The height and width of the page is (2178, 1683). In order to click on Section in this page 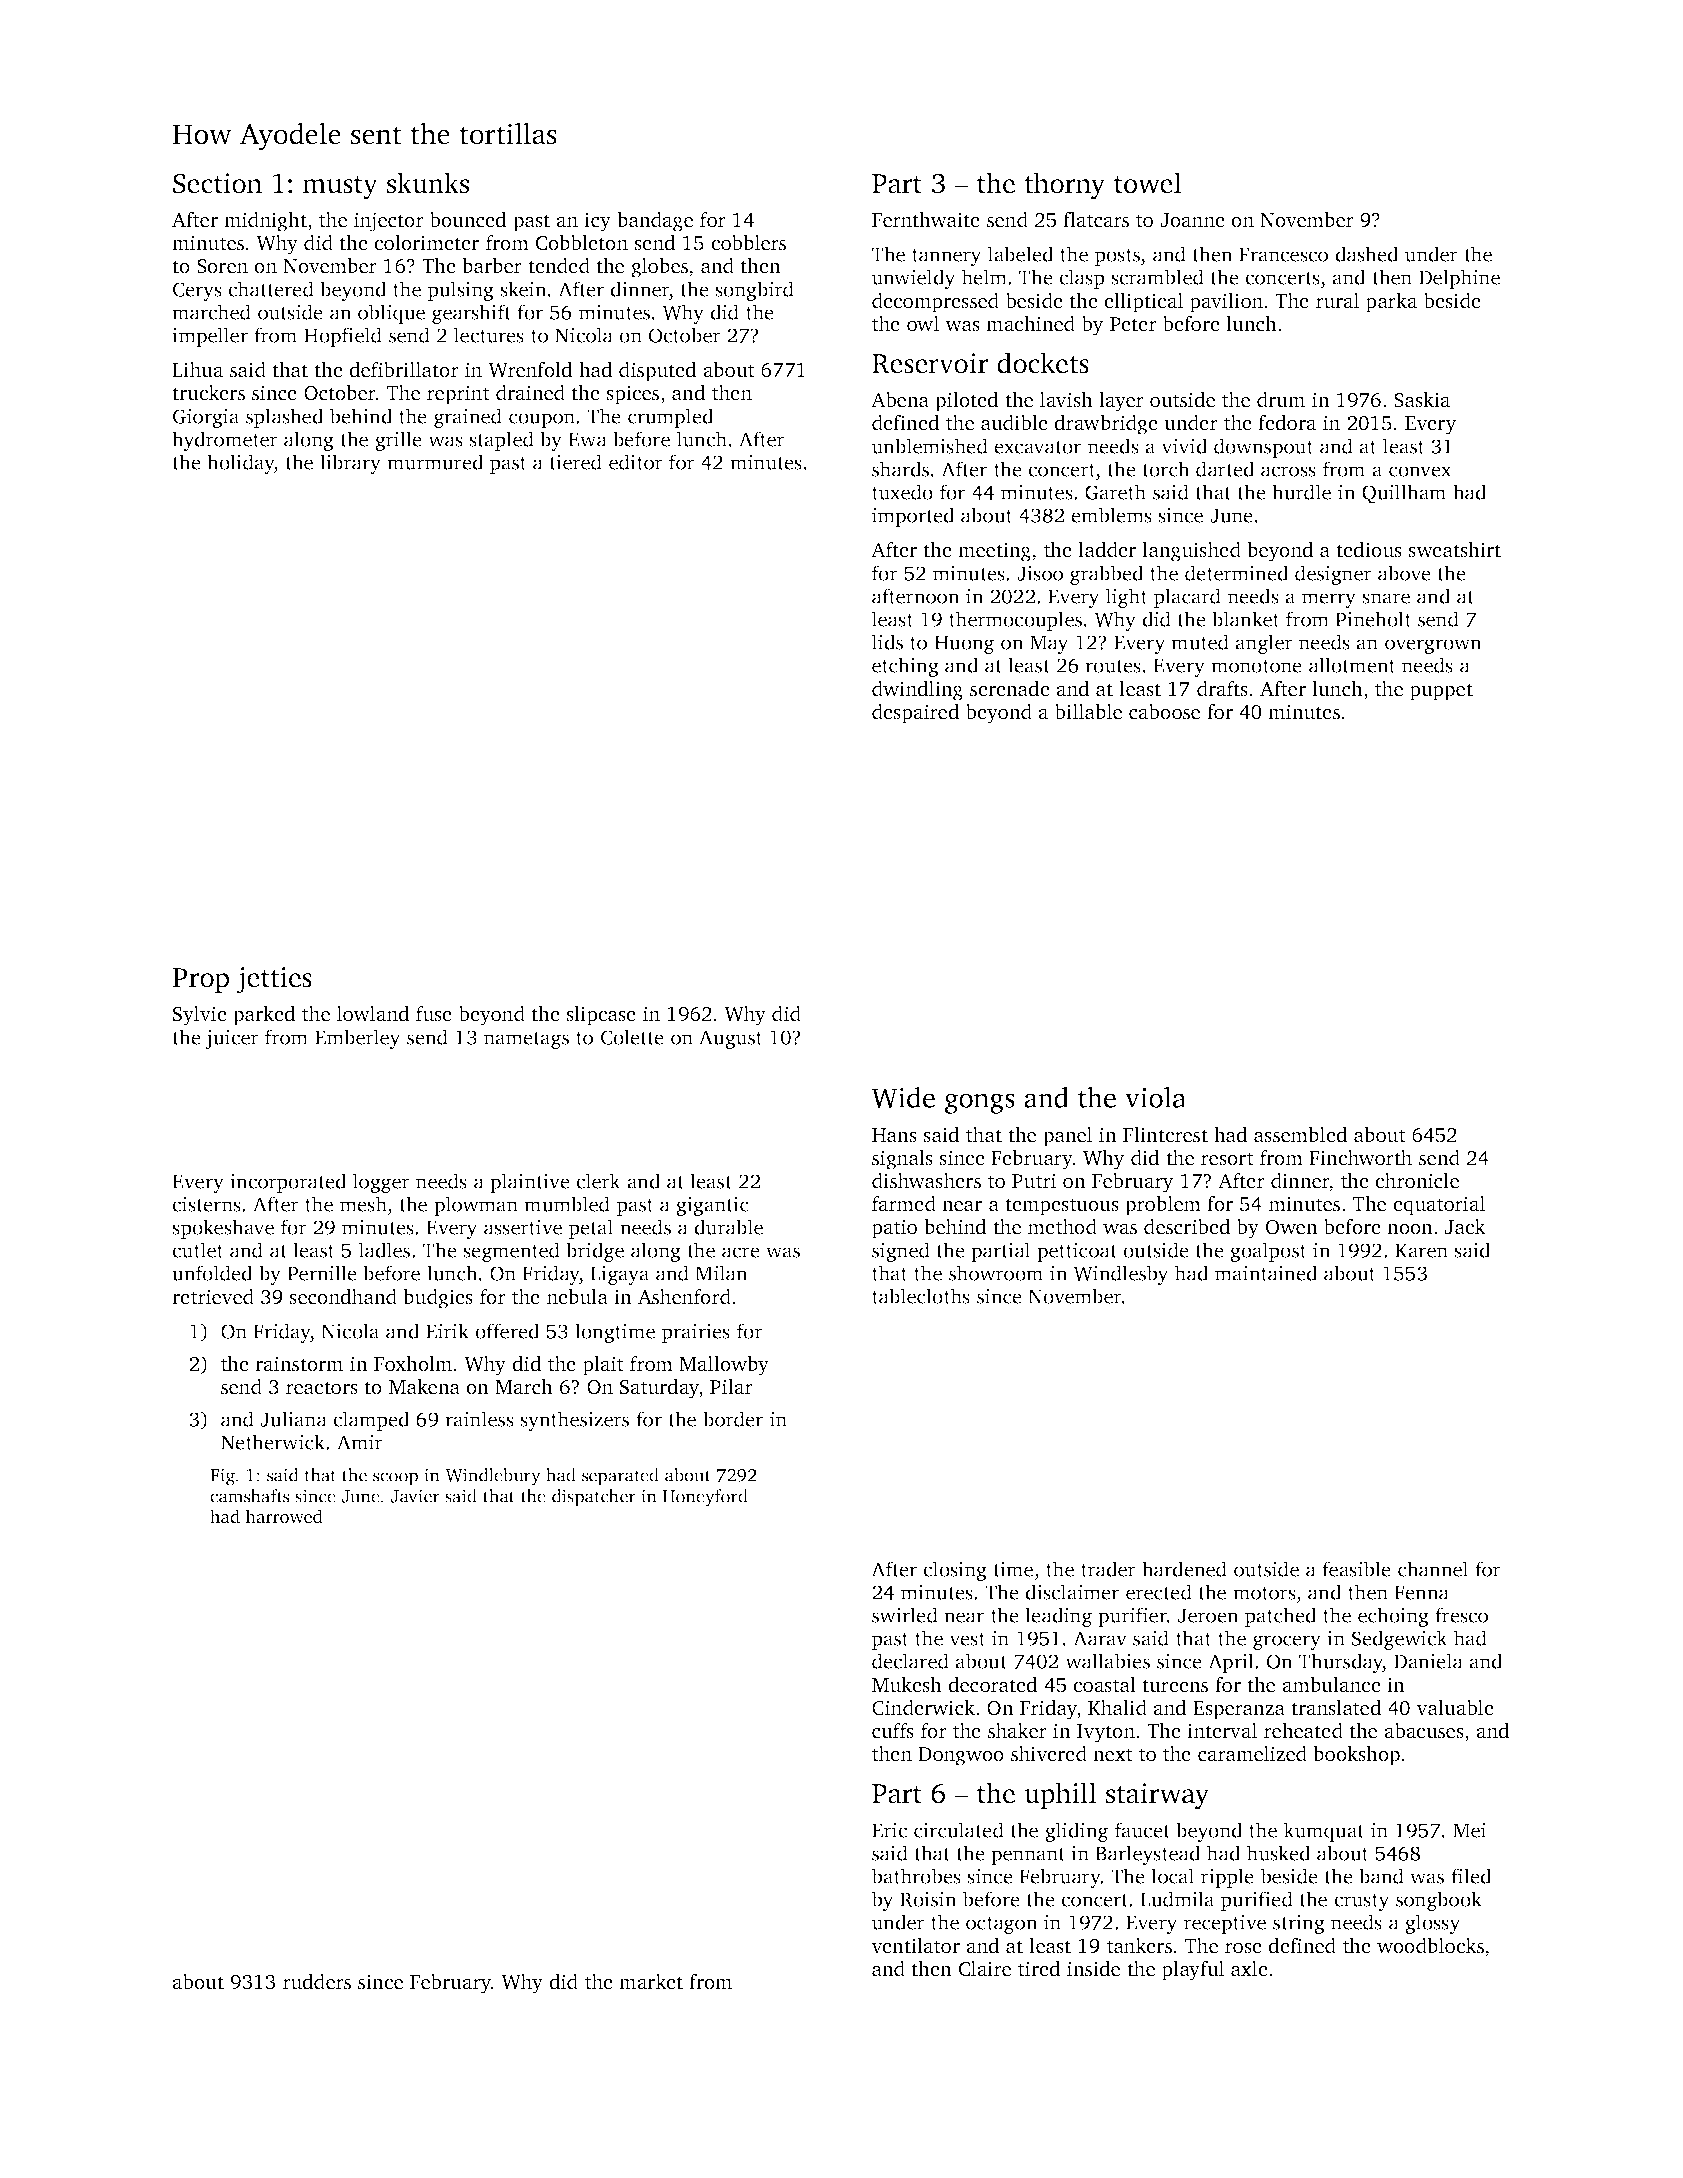, I will do `click(217, 183)`.
